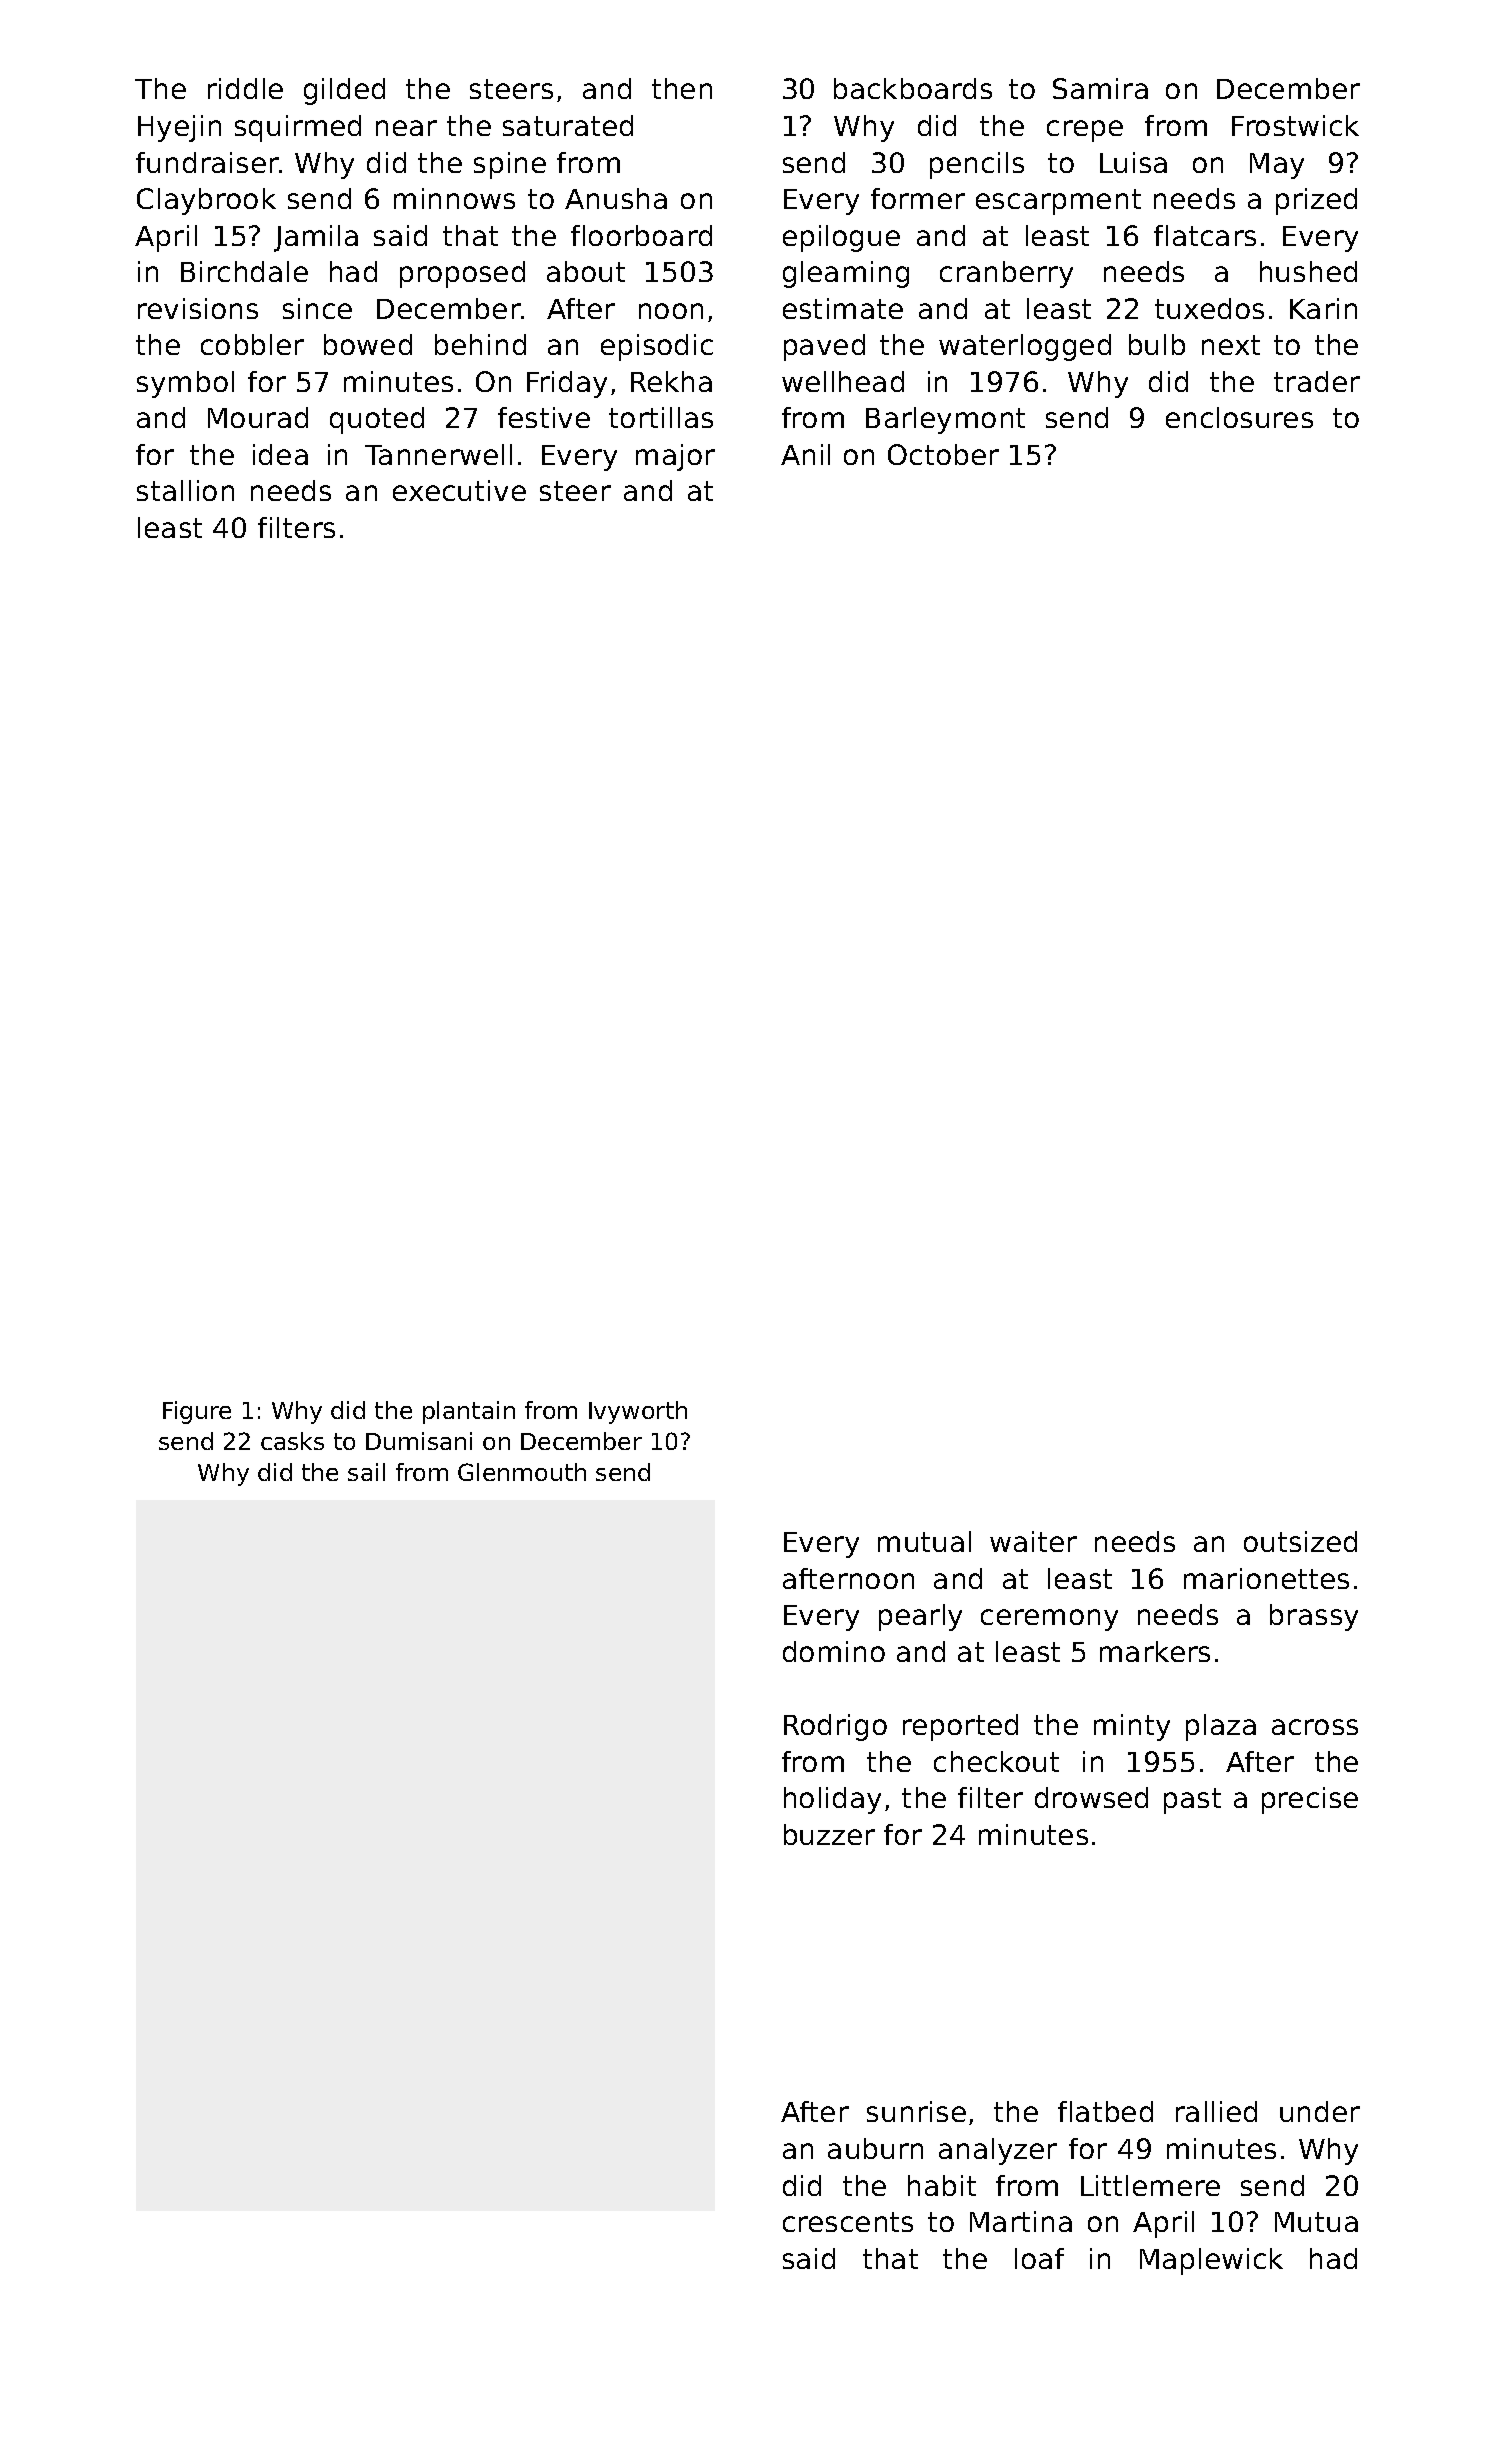  I want to click on buzzer, so click(829, 1834).
